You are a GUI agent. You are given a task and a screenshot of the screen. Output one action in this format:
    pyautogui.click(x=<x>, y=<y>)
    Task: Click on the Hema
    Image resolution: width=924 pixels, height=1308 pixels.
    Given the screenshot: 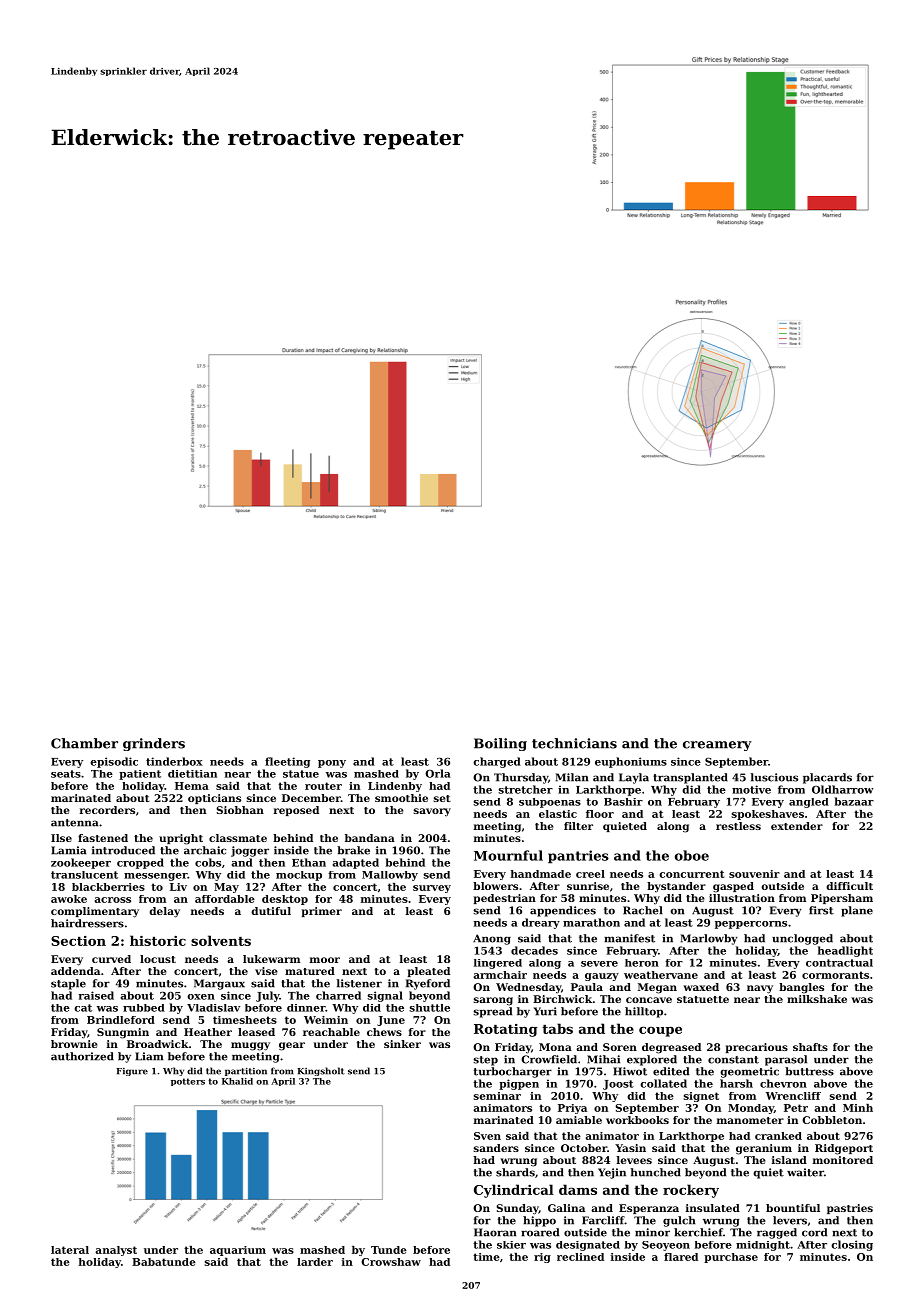 What is the action you would take?
    pyautogui.click(x=192, y=786)
